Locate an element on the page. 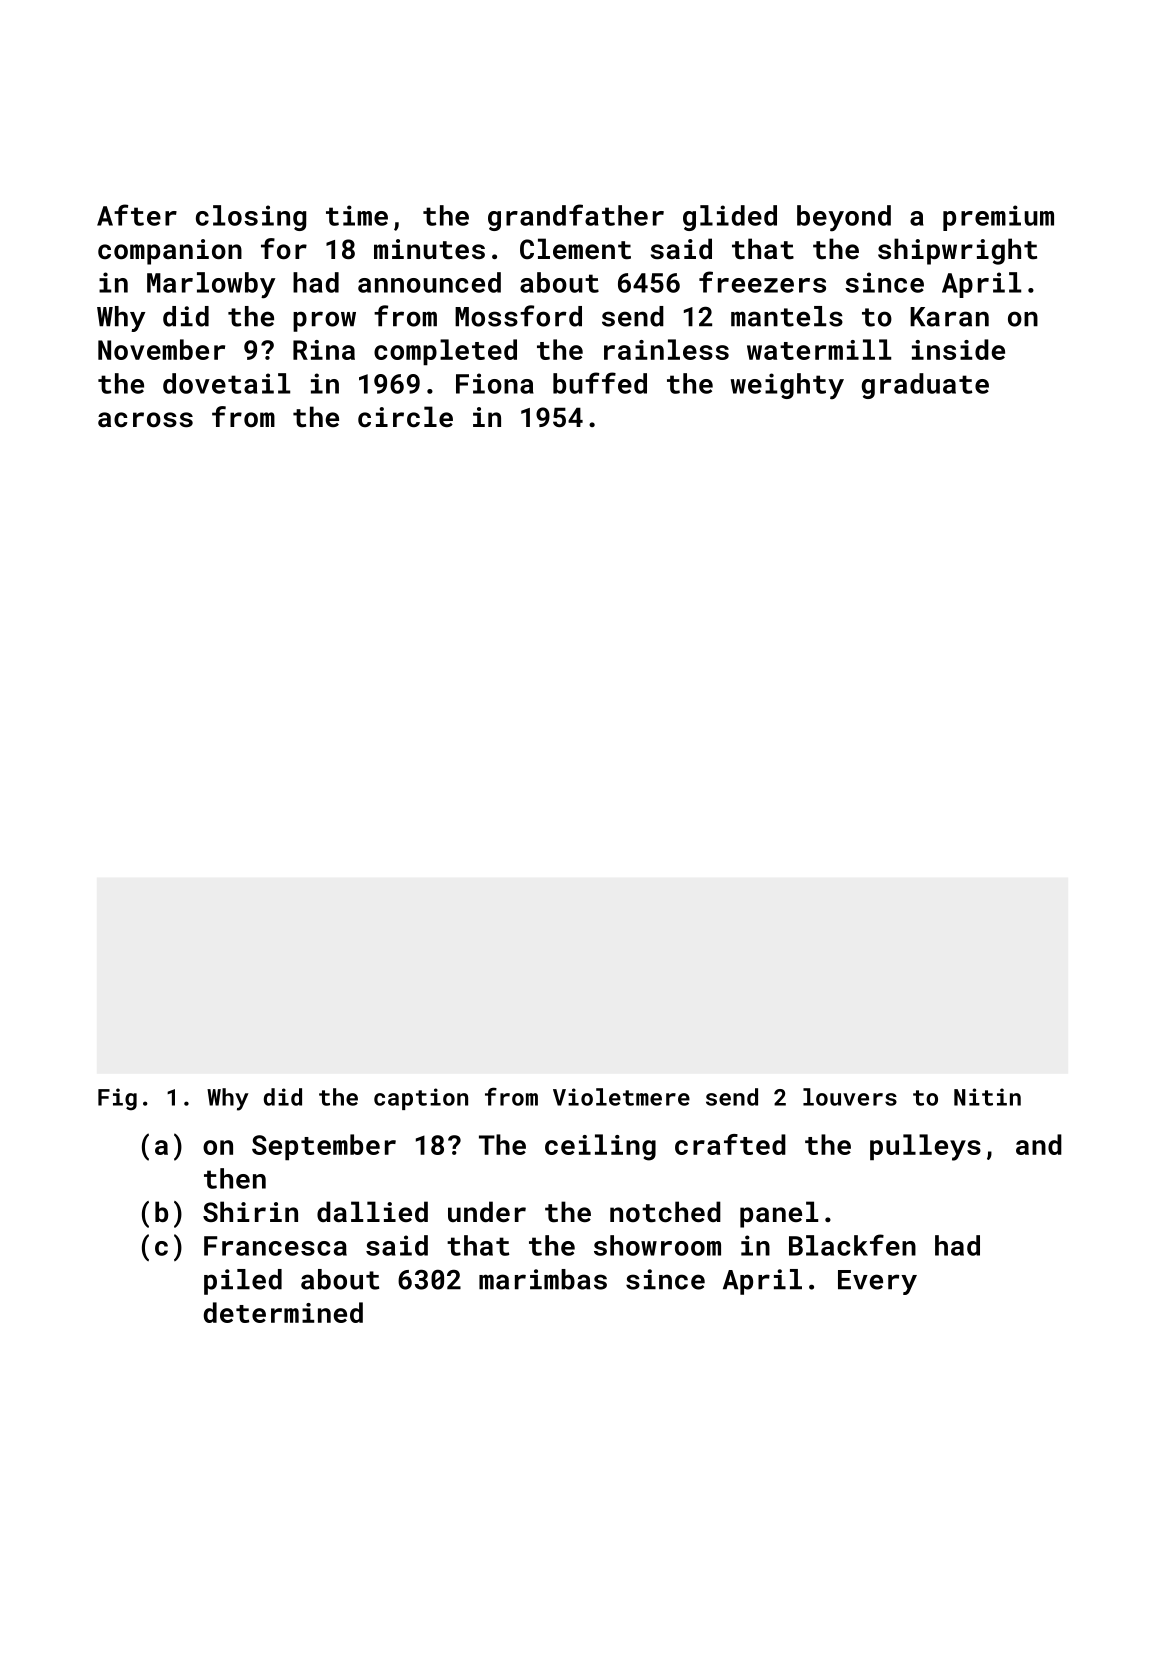 This page has height=1654, width=1165. then is located at coordinates (235, 1178).
